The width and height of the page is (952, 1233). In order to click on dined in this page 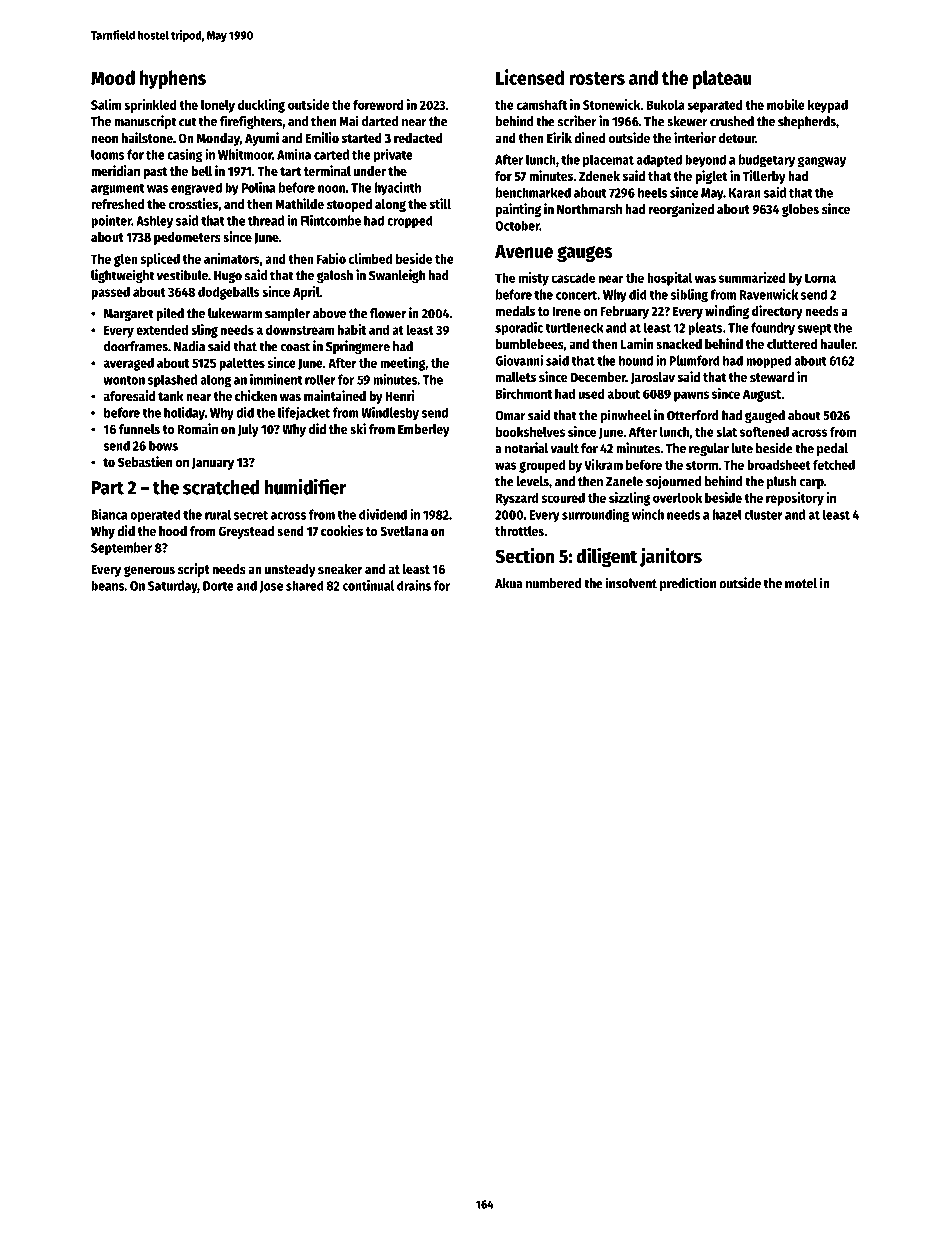, I will do `click(589, 137)`.
